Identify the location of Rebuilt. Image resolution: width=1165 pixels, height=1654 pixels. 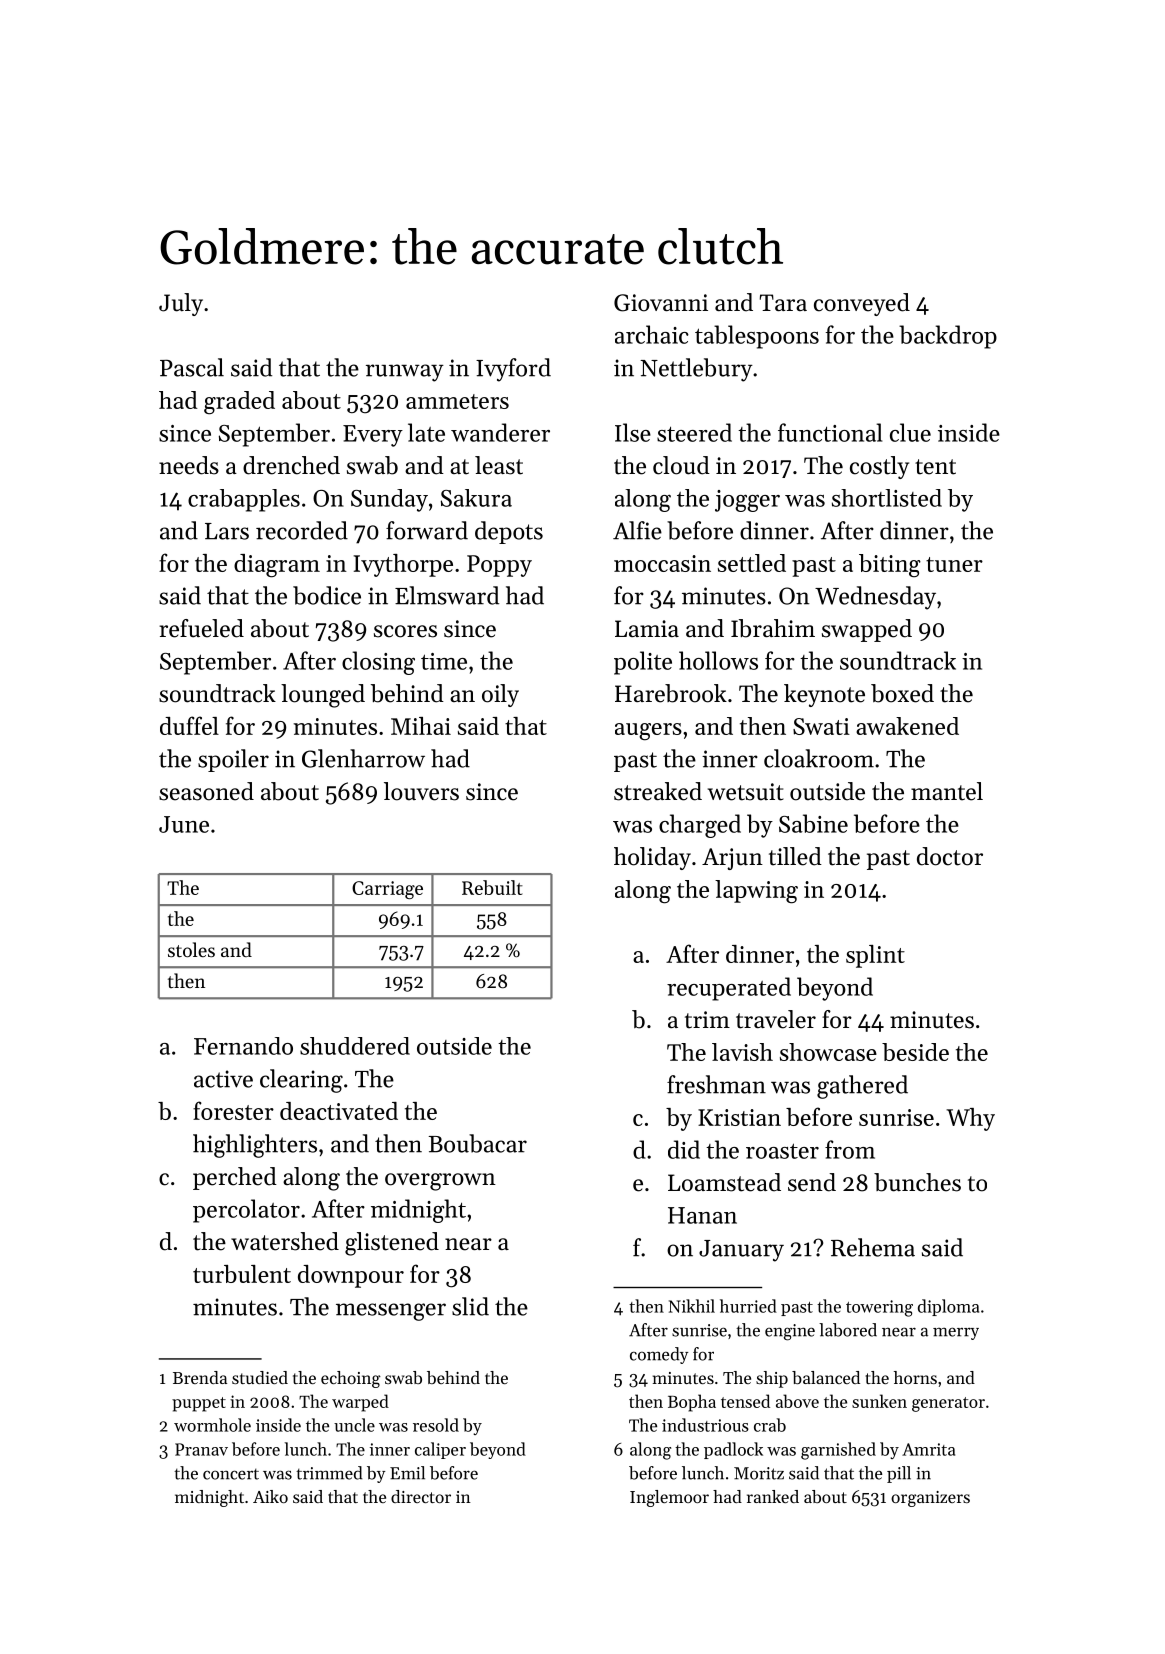
(492, 887).
